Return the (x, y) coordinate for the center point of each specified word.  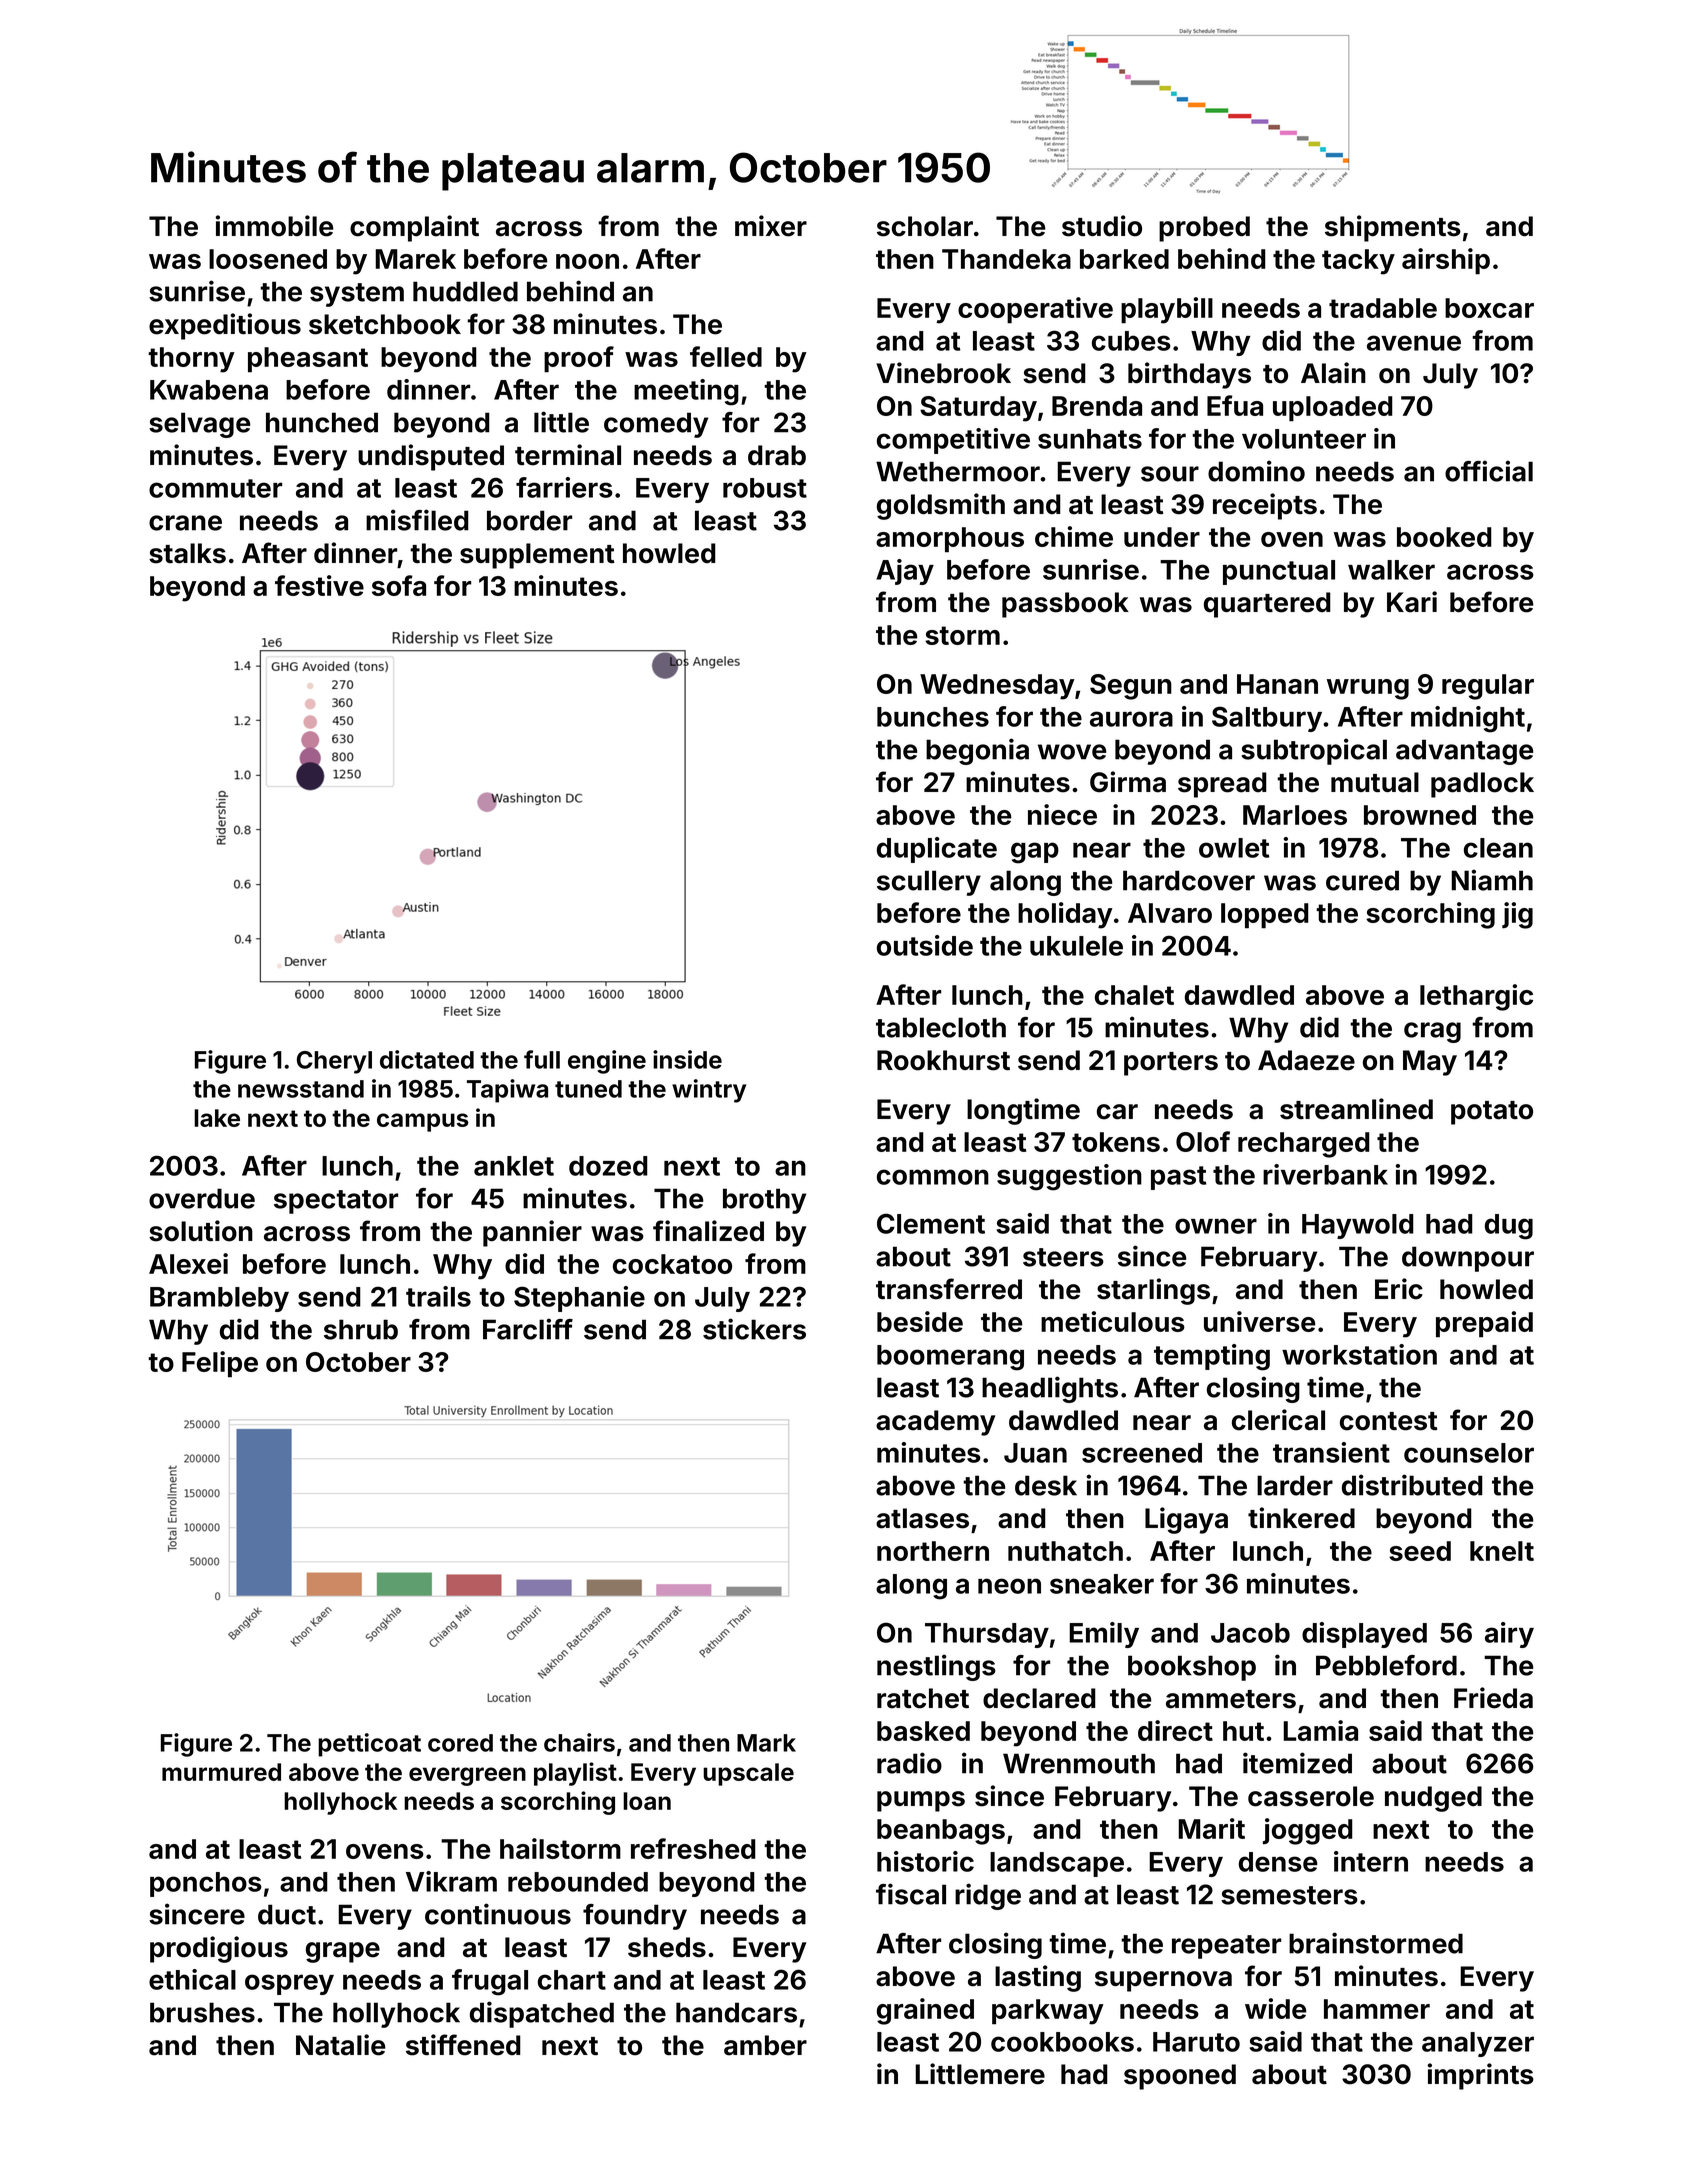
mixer (771, 226)
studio (1102, 226)
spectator (336, 1202)
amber (765, 2045)
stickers (754, 1329)
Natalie (340, 2045)
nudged (1433, 1799)
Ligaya (1186, 1520)
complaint (414, 228)
